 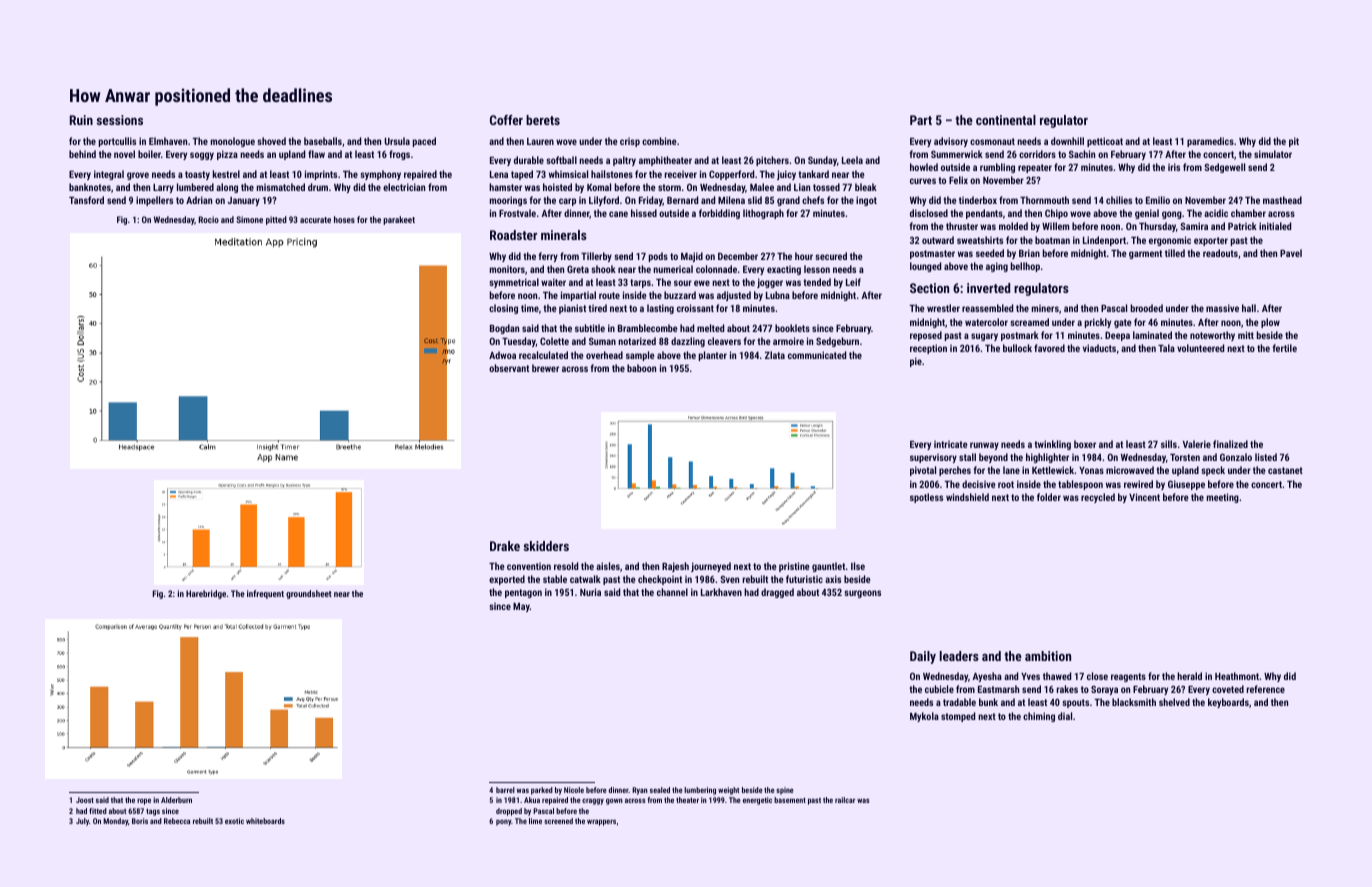 What do you see at coordinates (1273, 154) in the screenshot?
I see `simulator` at bounding box center [1273, 154].
